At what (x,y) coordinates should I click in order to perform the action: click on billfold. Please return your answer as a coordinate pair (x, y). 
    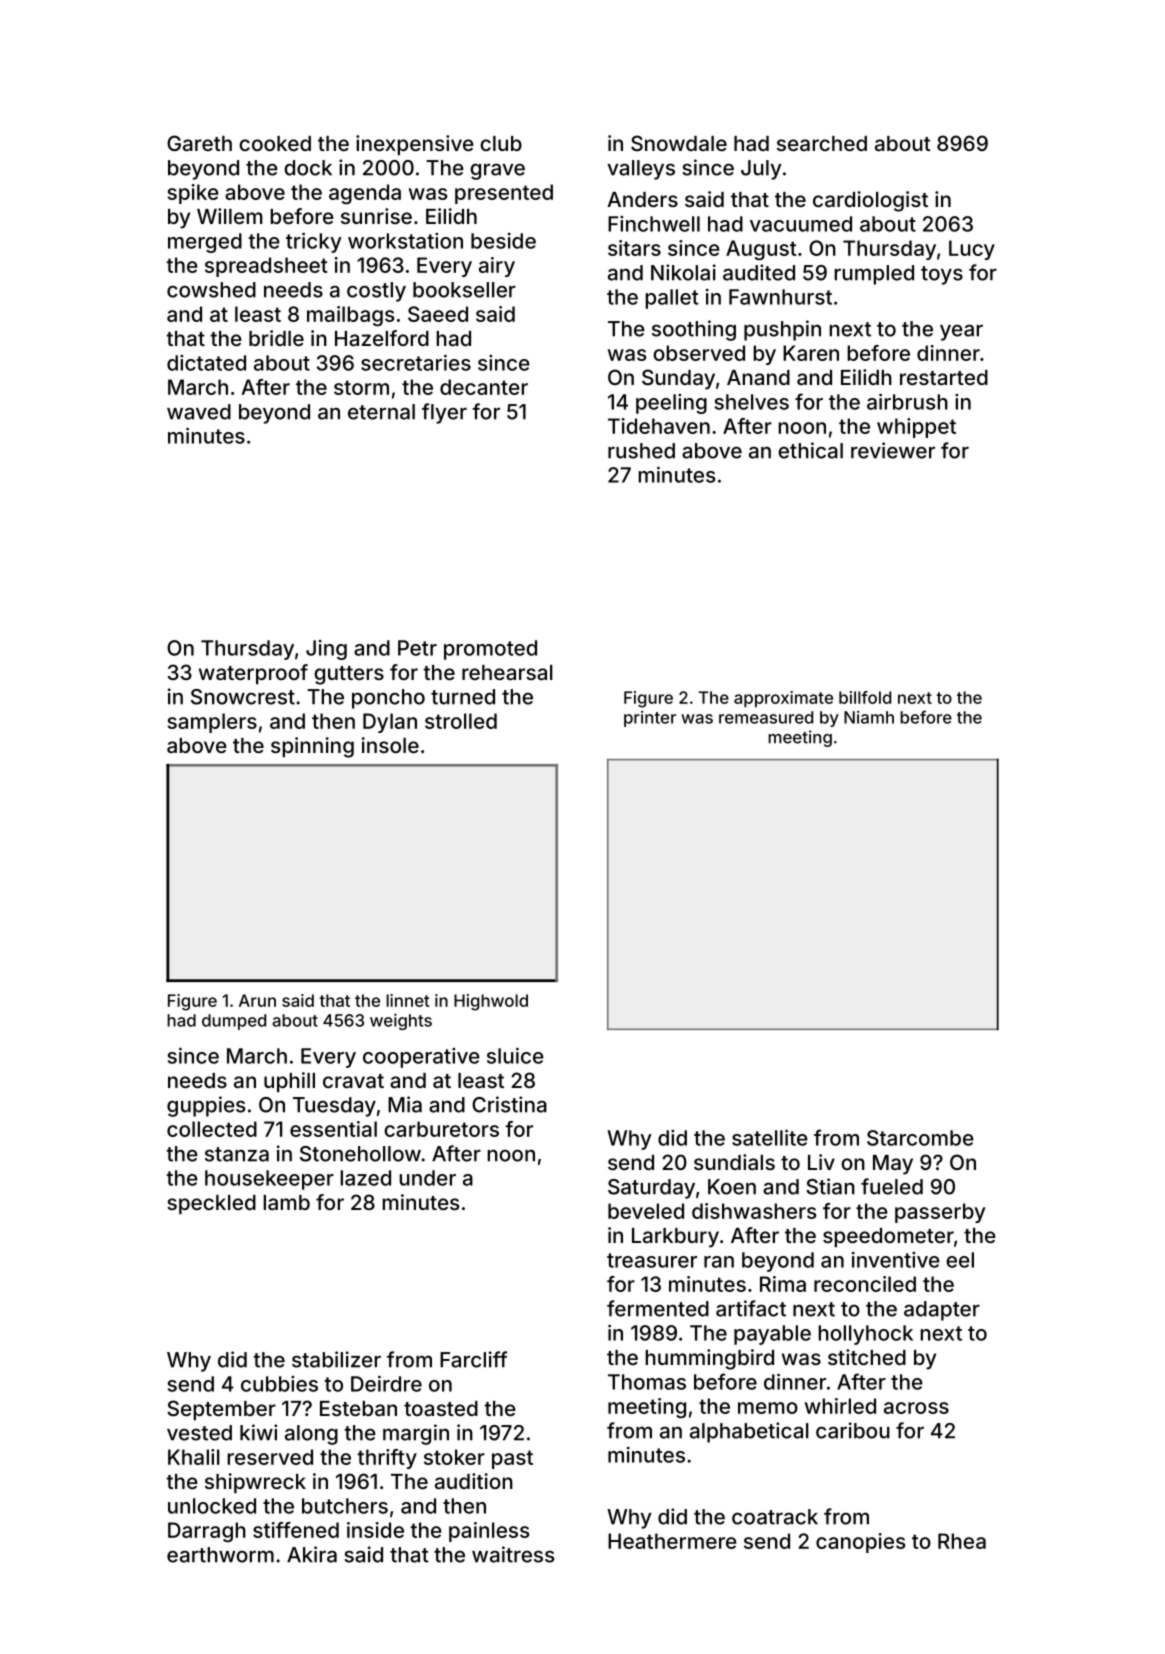
    Looking at the image, I should click on (865, 697).
